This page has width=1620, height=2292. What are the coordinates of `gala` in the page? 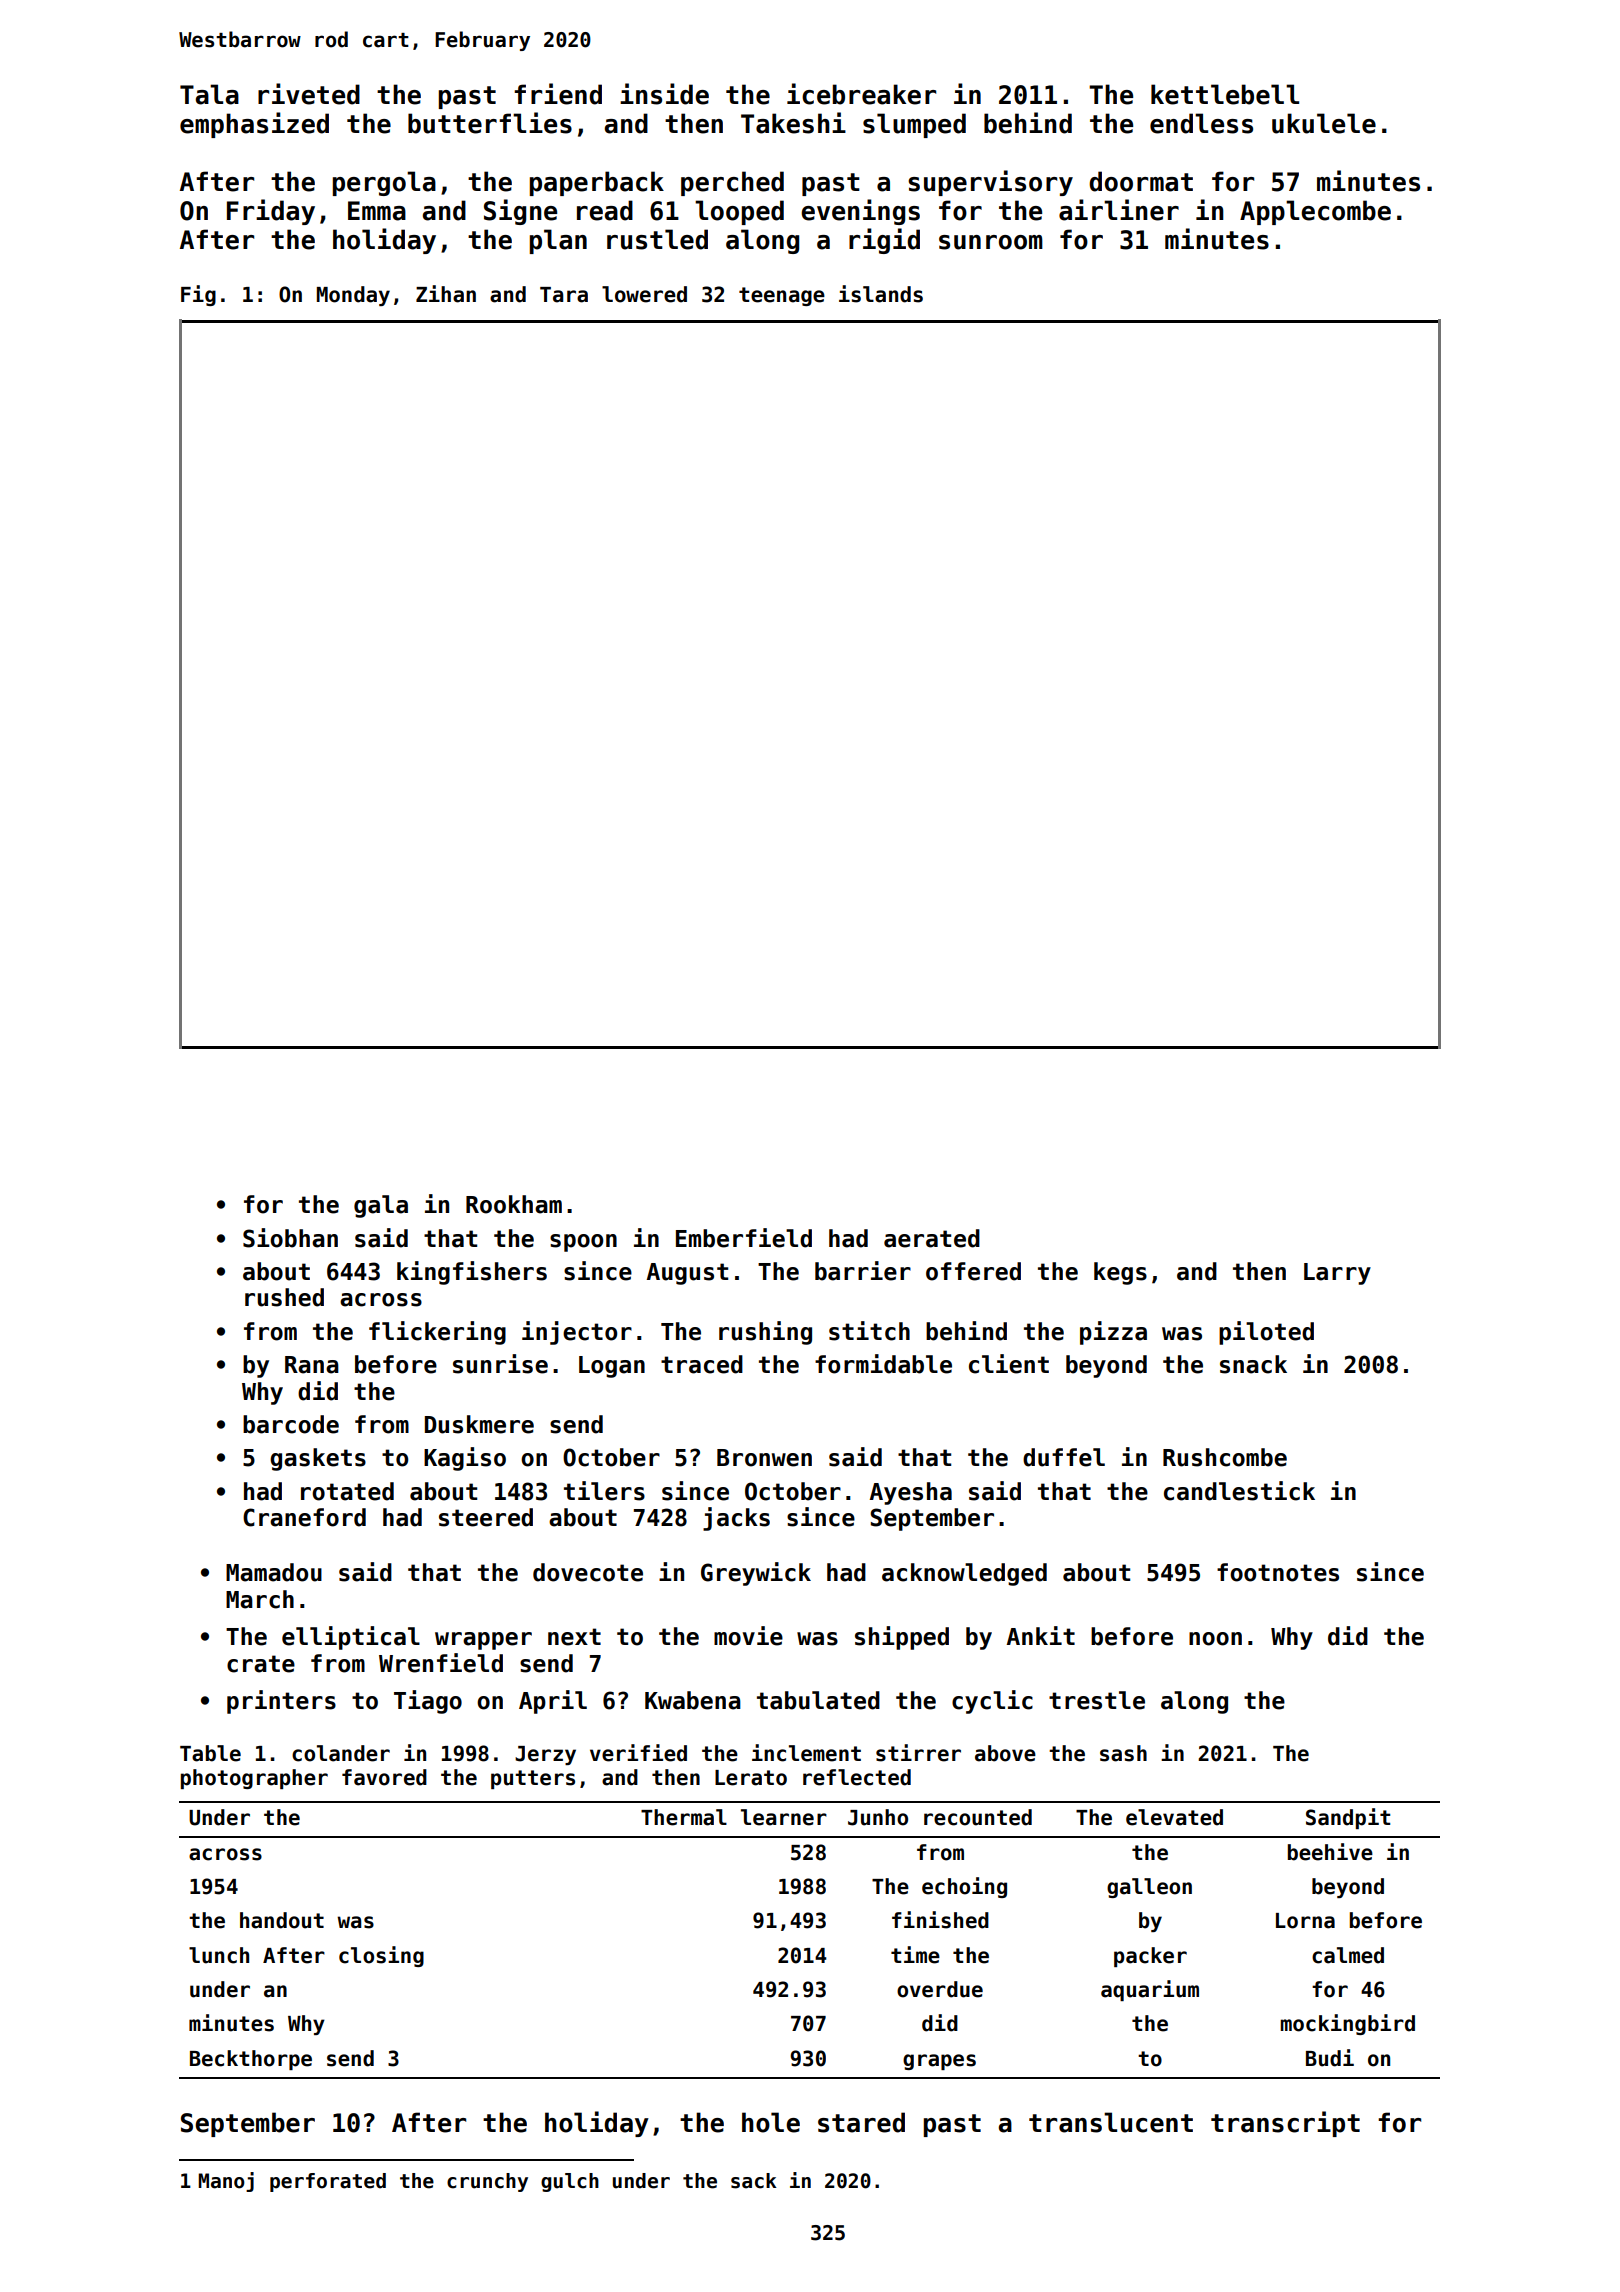 It's located at (381, 1206).
